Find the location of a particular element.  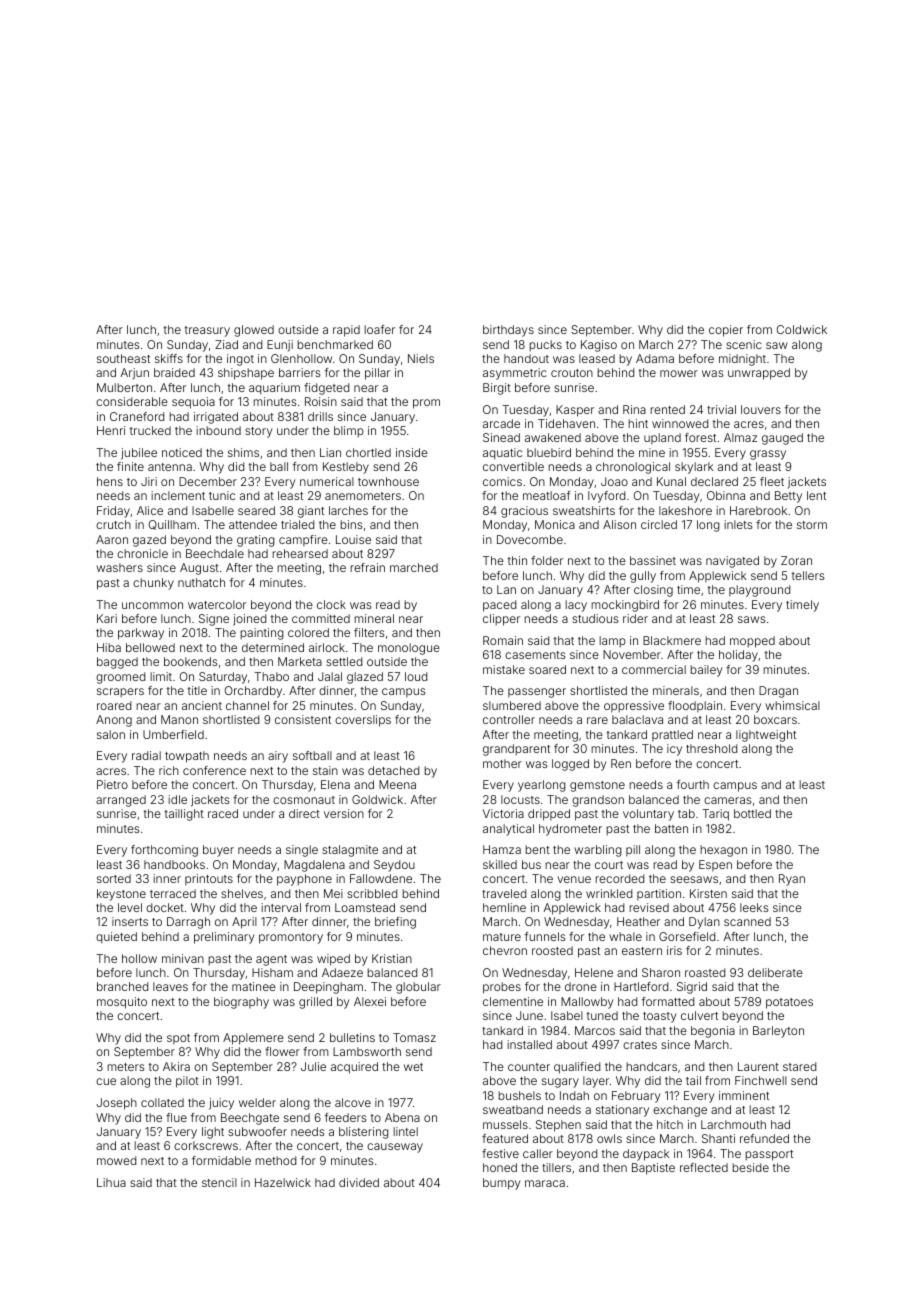

skilled is located at coordinates (500, 864).
